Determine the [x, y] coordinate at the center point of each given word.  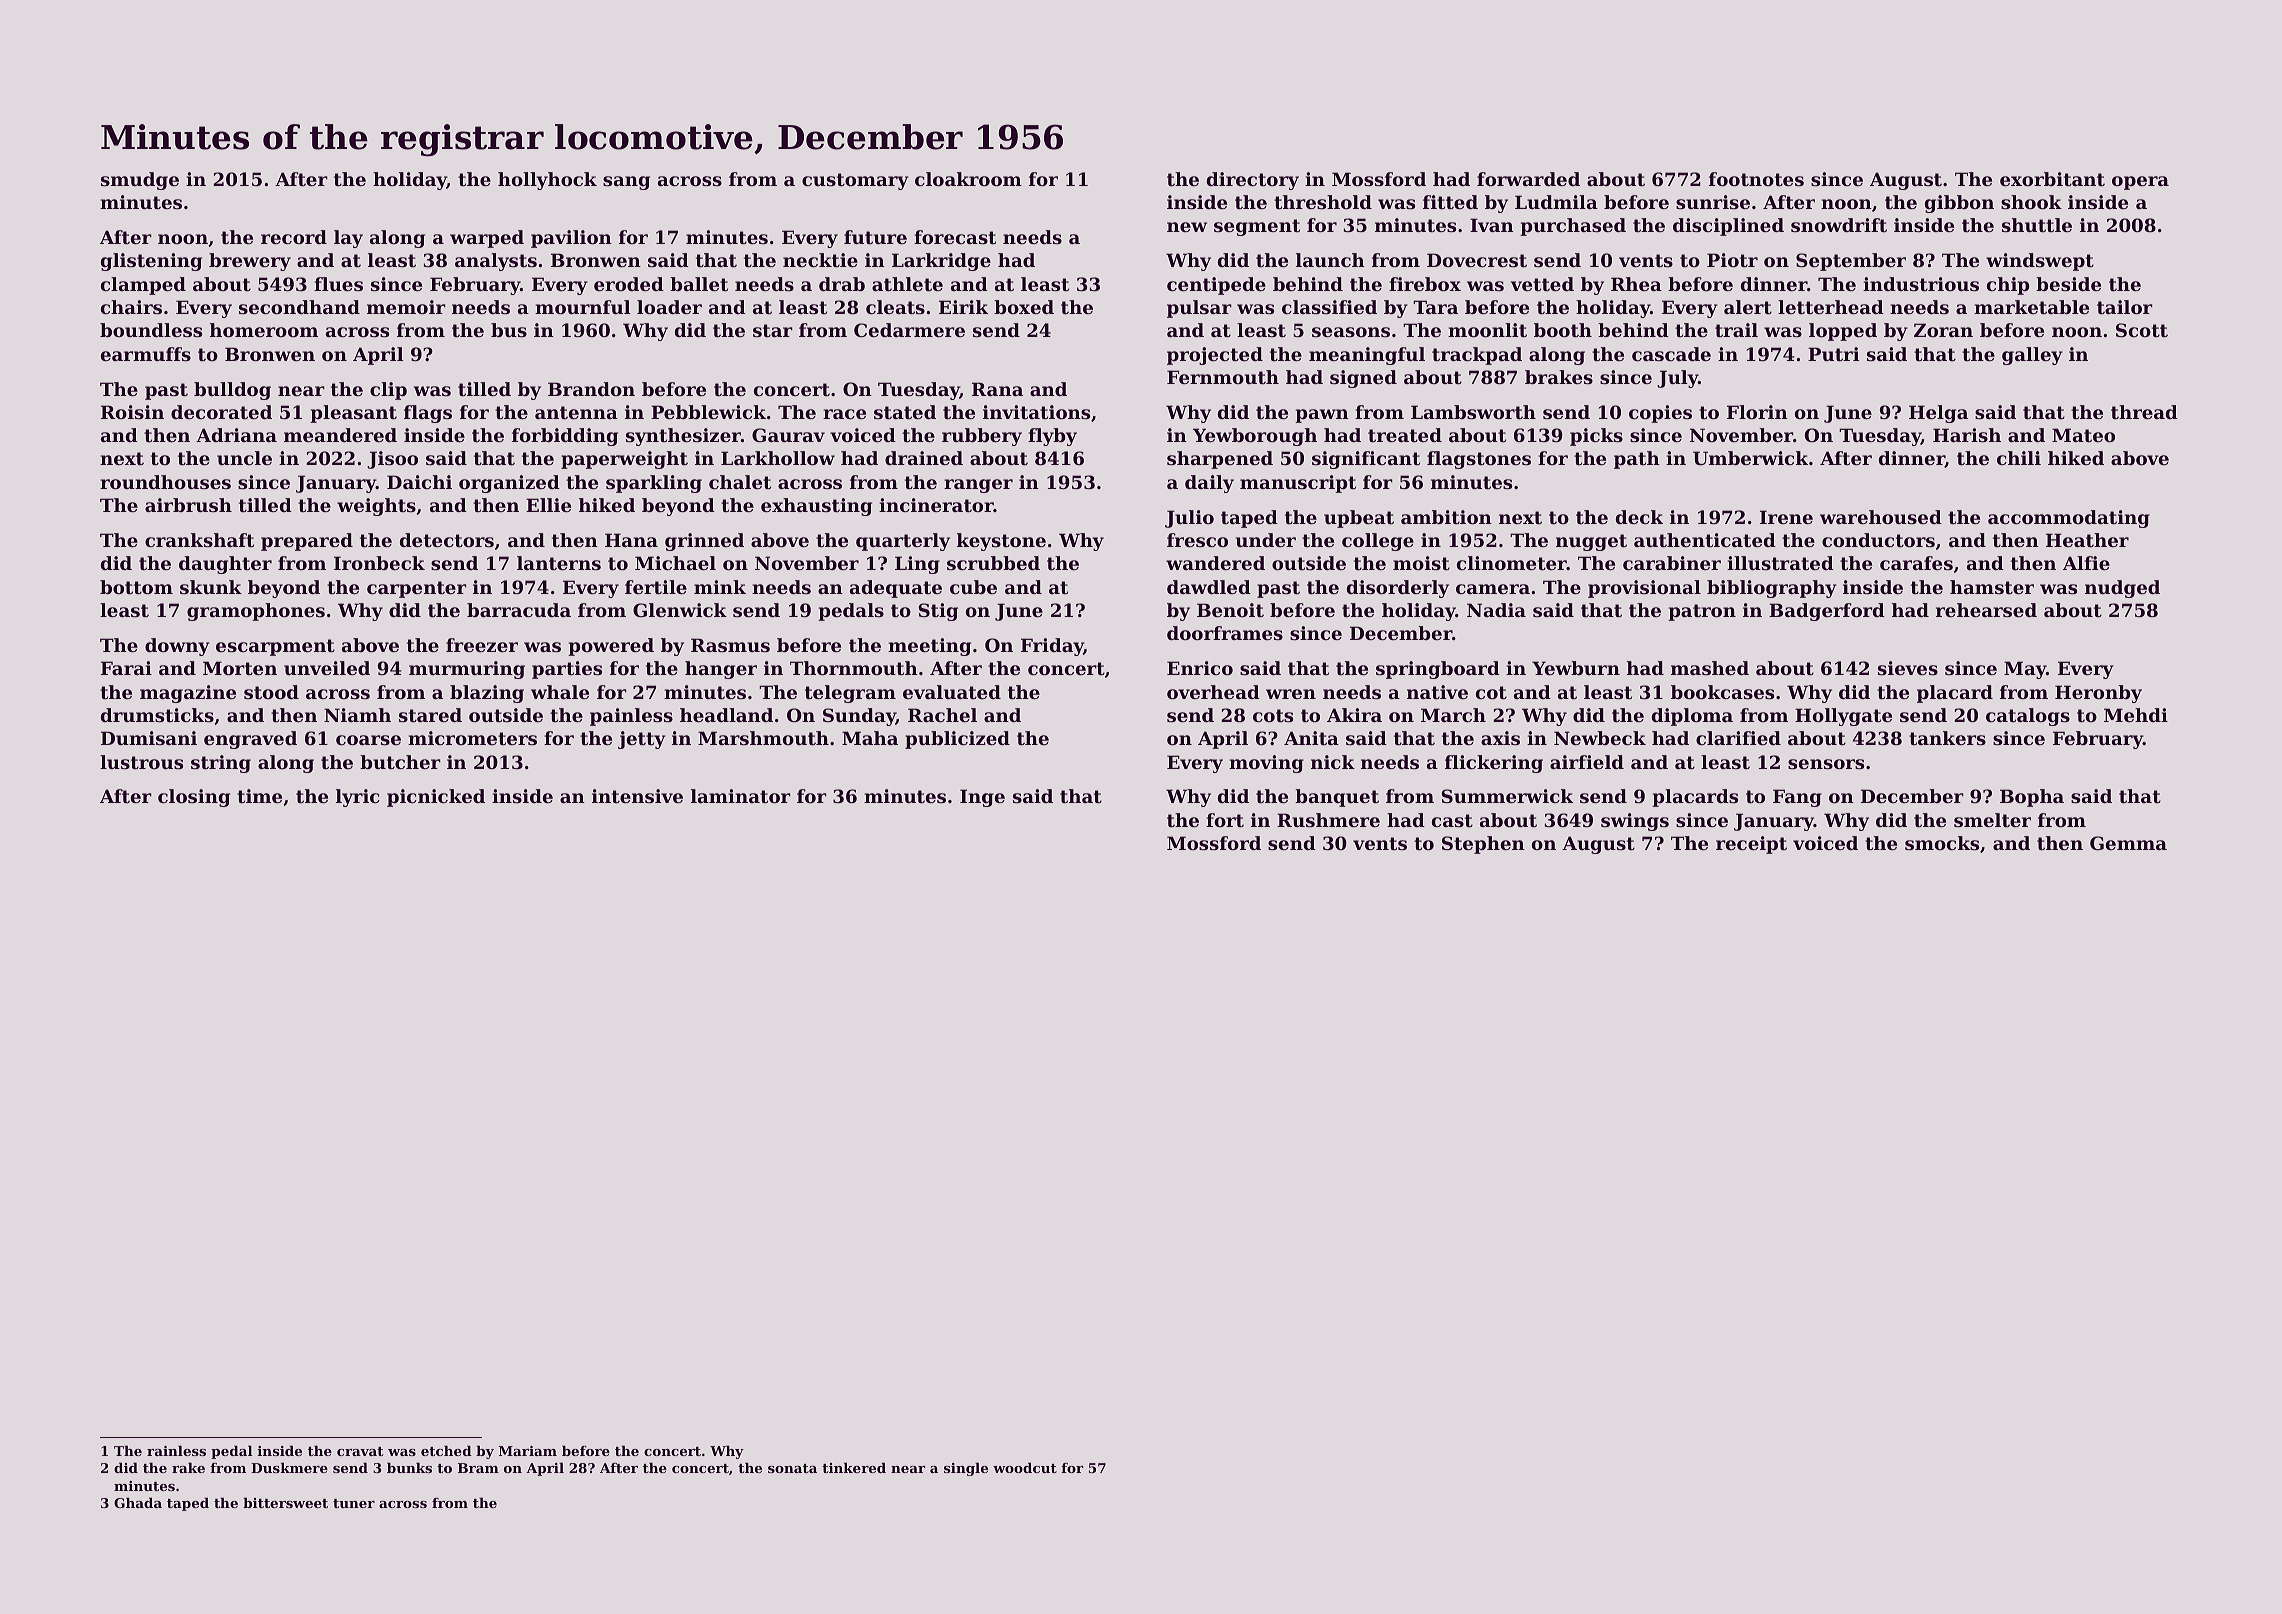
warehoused [1881, 517]
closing [194, 798]
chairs [131, 307]
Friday [1052, 647]
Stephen [1483, 845]
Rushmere [1328, 820]
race [844, 414]
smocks [1942, 843]
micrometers [472, 738]
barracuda [519, 610]
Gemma [2128, 843]
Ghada [138, 1503]
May [2025, 670]
